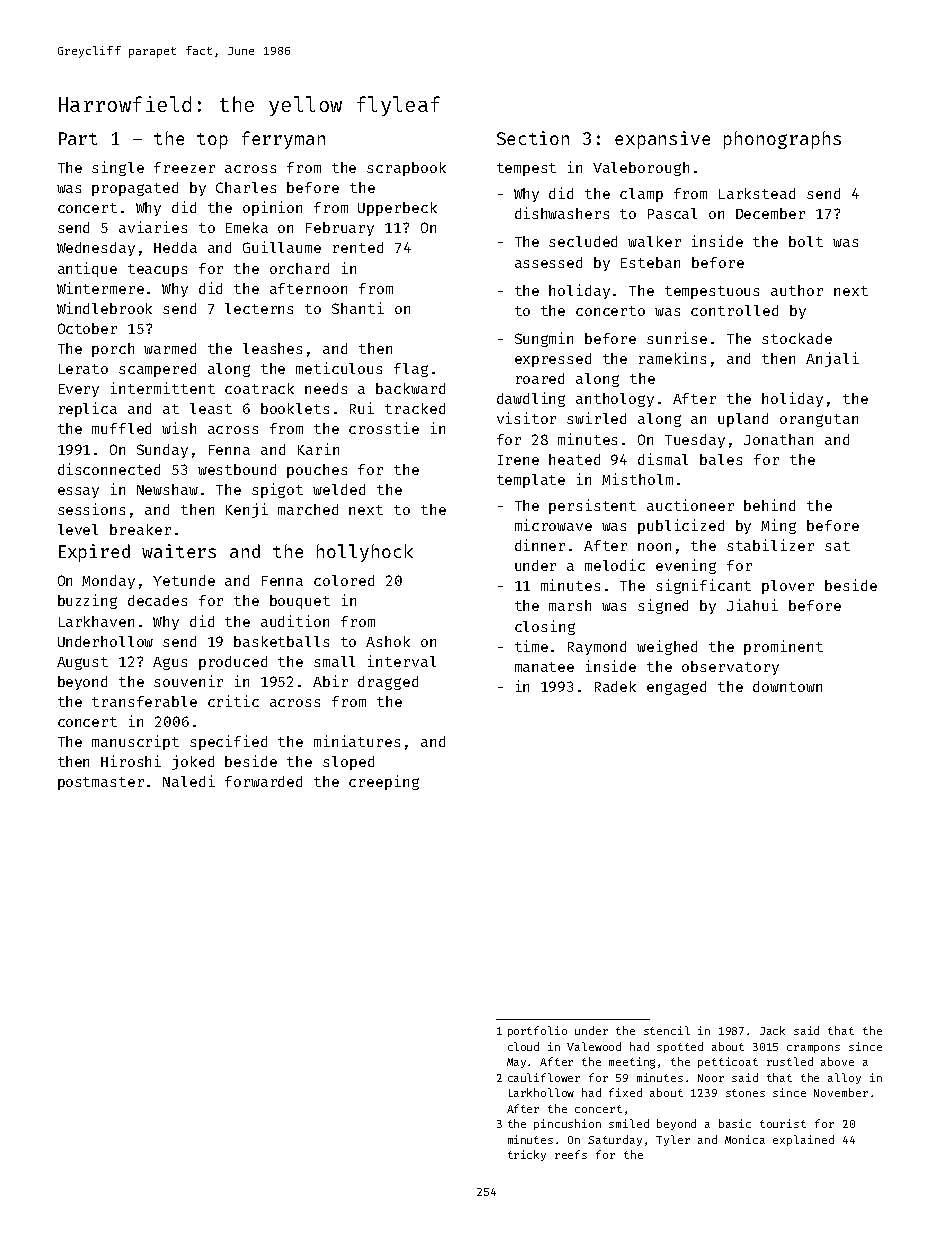 Image resolution: width=952 pixels, height=1233 pixels. I want to click on top, so click(212, 141).
